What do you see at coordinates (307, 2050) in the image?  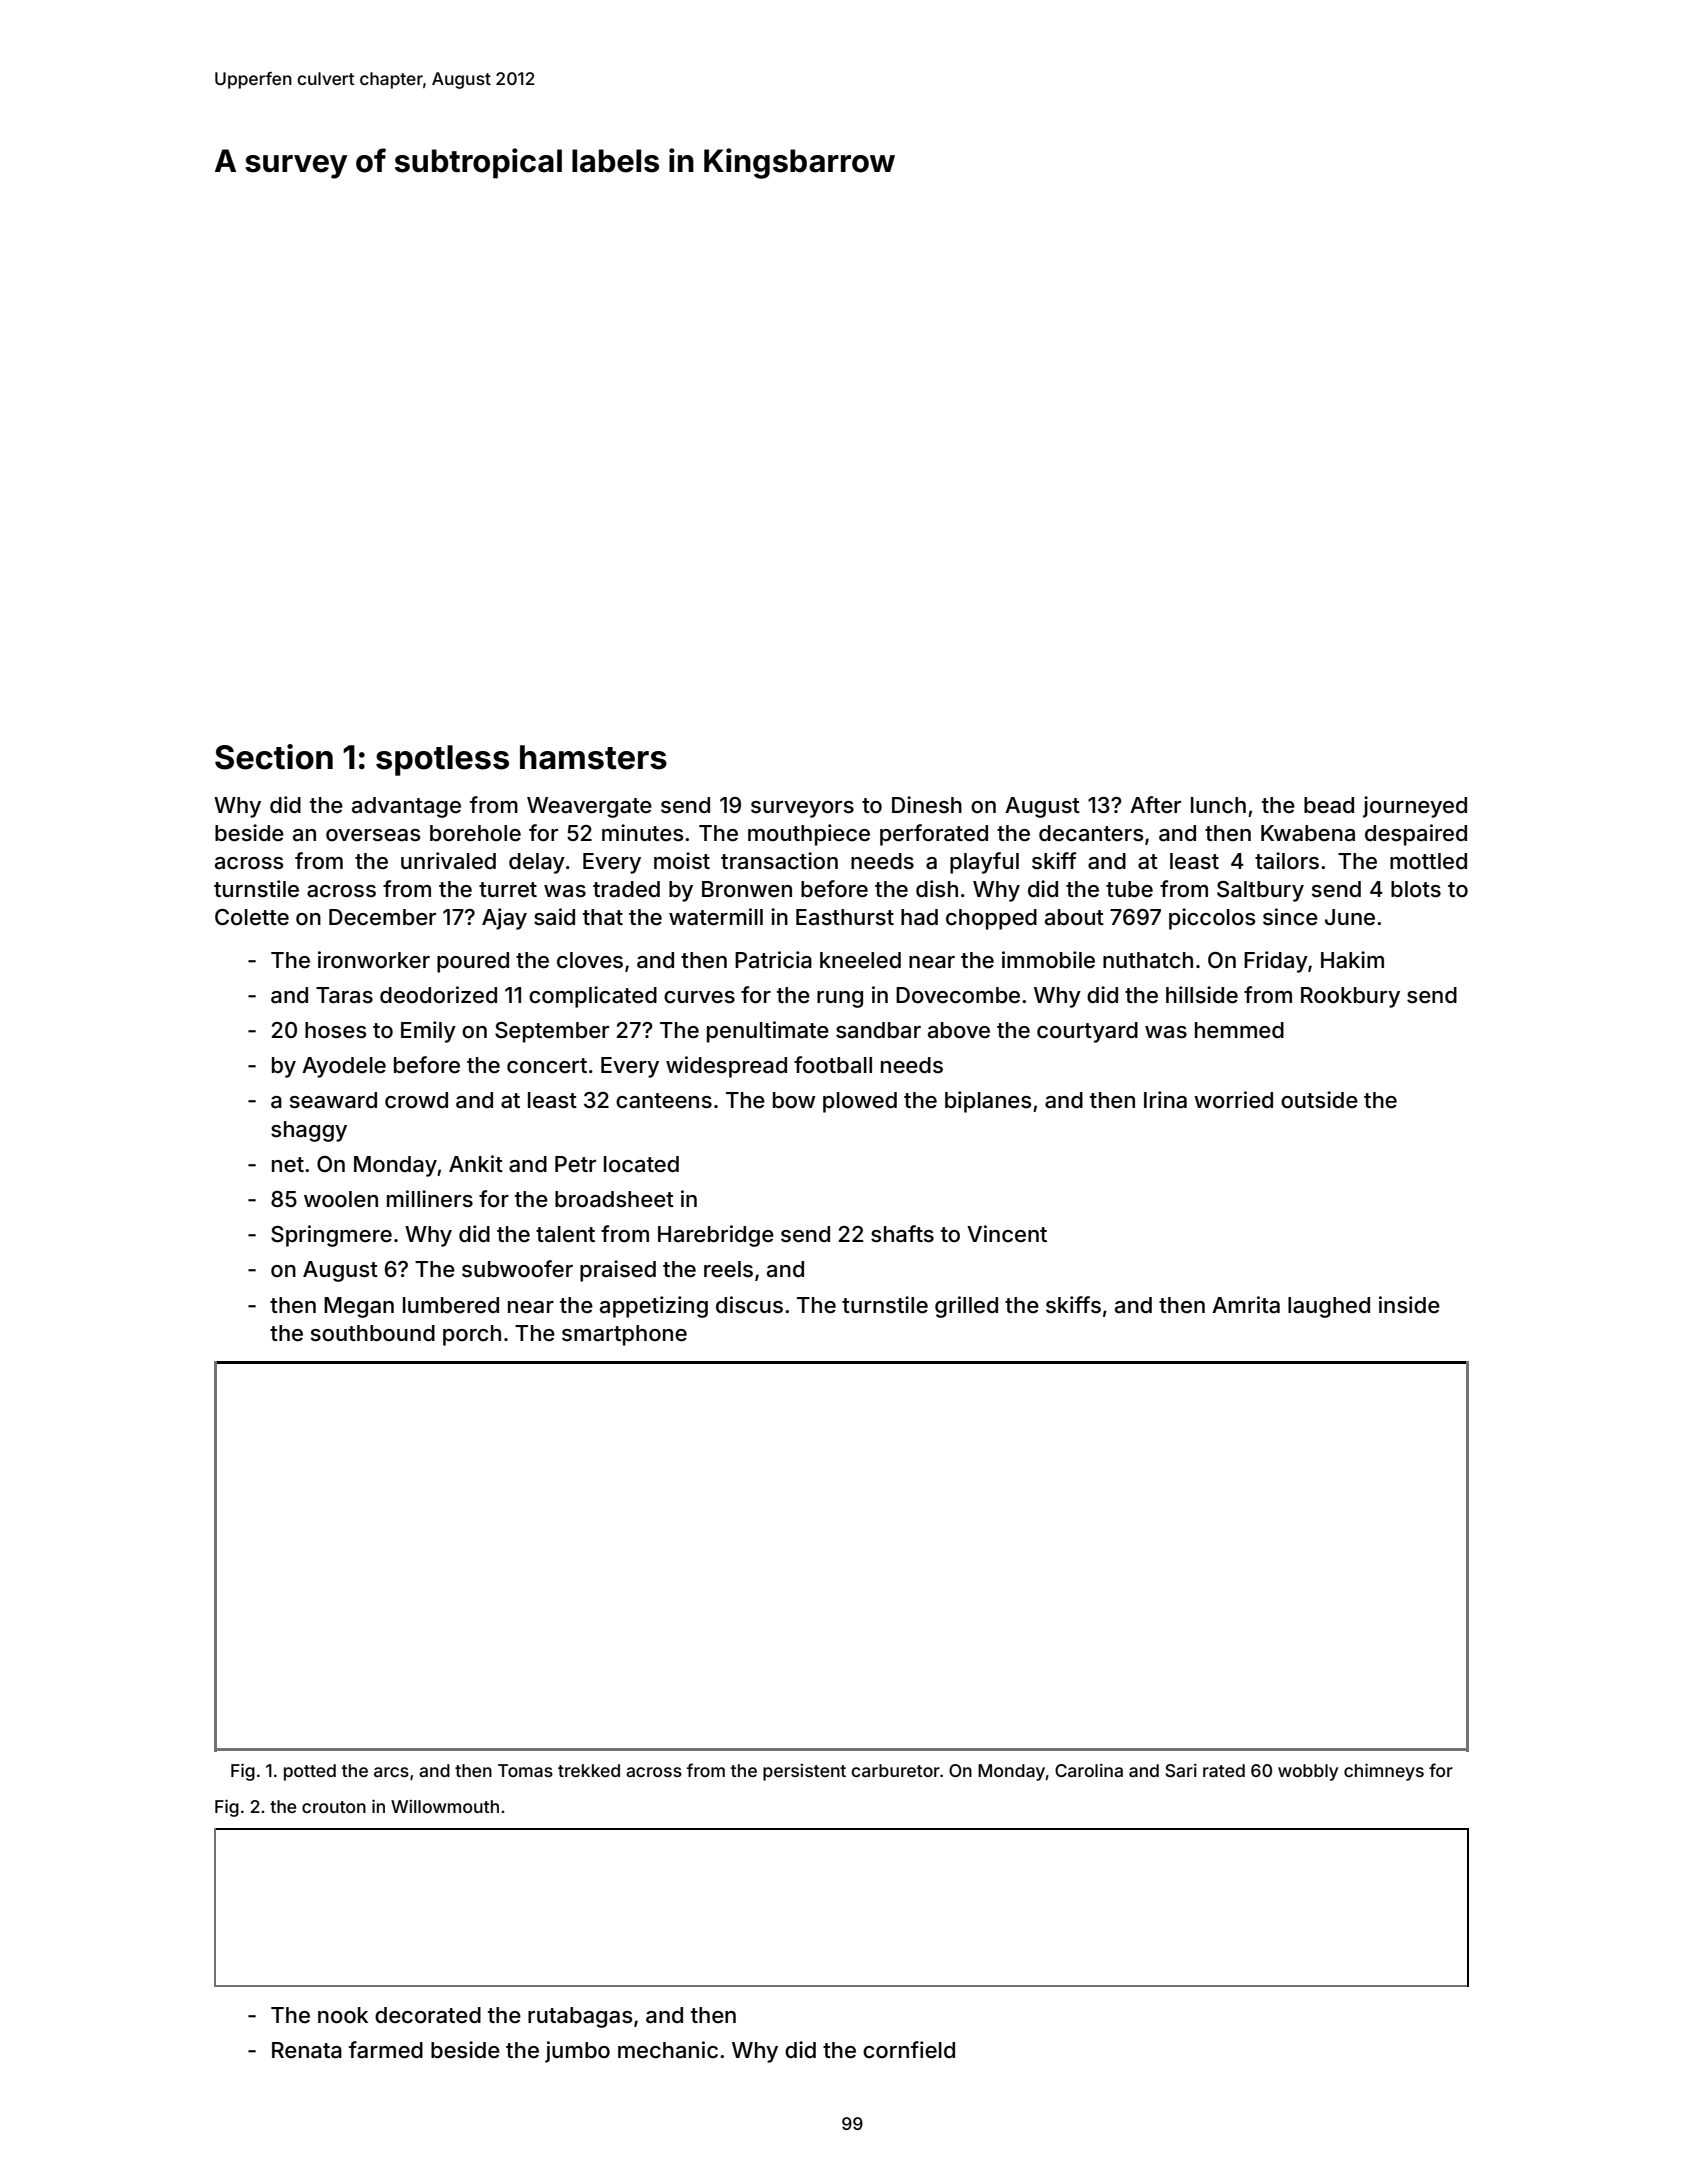 I see `Renata` at bounding box center [307, 2050].
